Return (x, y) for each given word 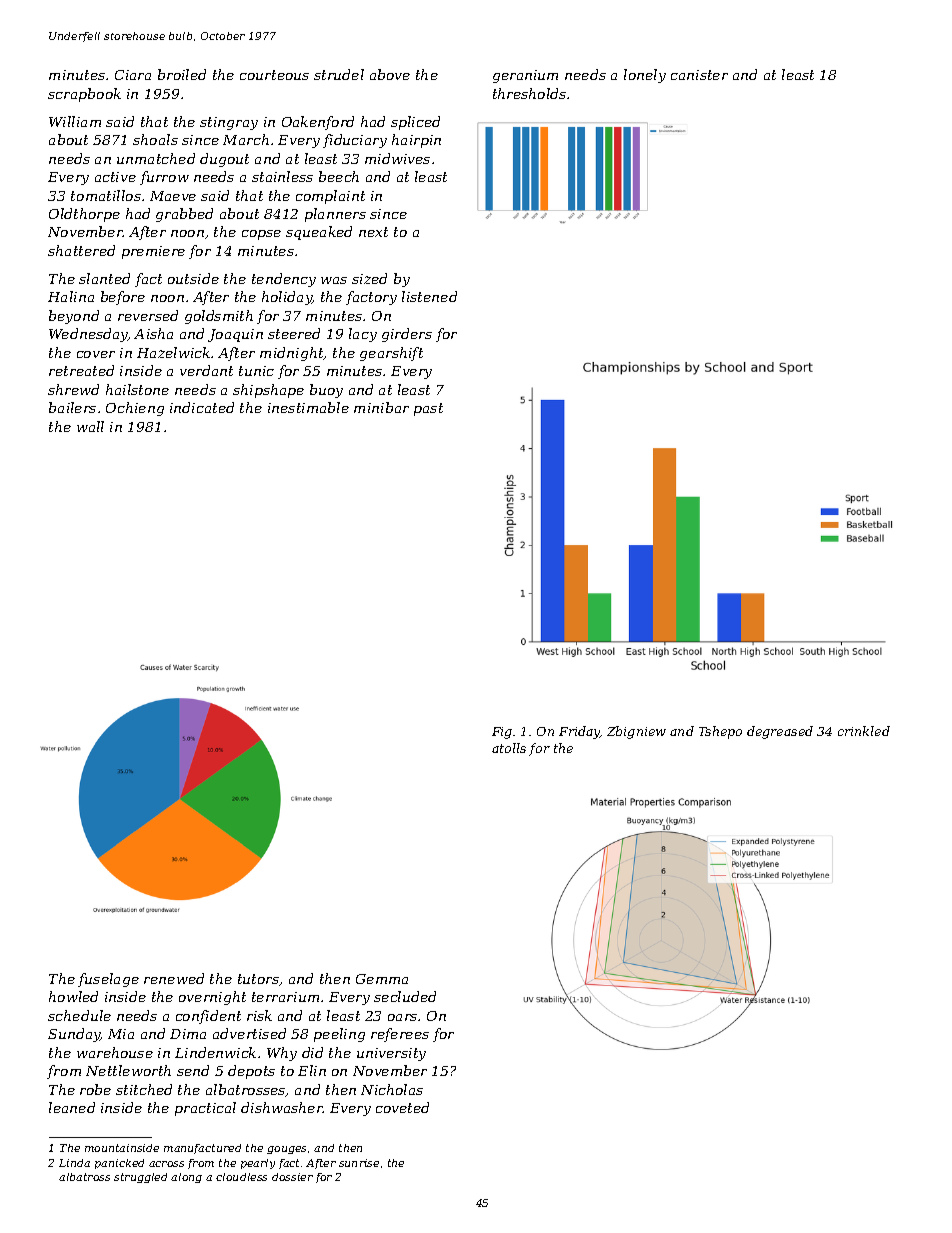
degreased (780, 732)
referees (400, 1035)
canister (699, 75)
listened (429, 296)
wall (90, 426)
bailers (72, 407)
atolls (509, 748)
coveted (402, 1107)
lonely (645, 76)
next (373, 232)
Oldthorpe (84, 215)
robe (95, 1089)
